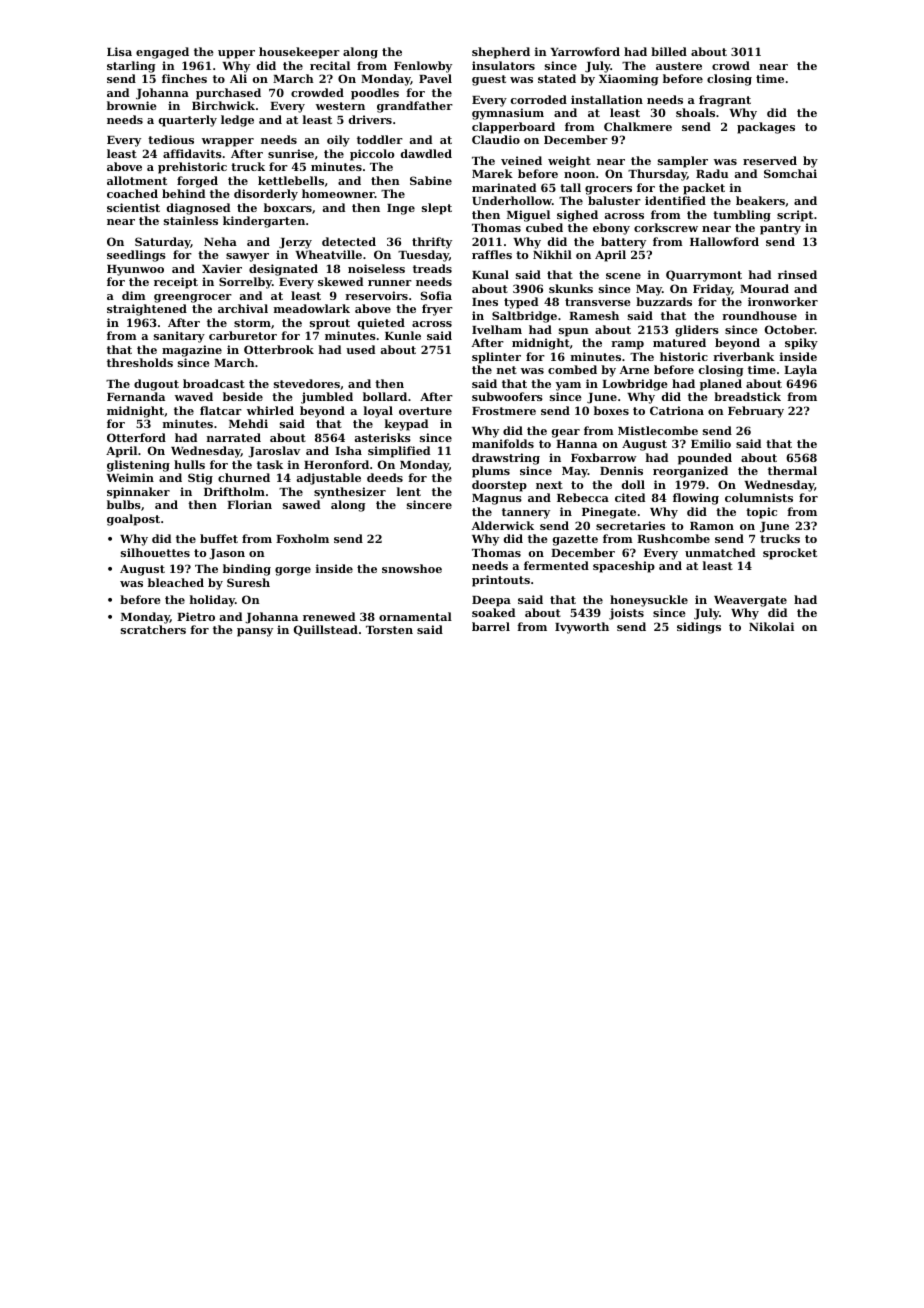 This document has width=924, height=1308. Describe the element at coordinates (669, 51) in the document. I see `billed` at that location.
